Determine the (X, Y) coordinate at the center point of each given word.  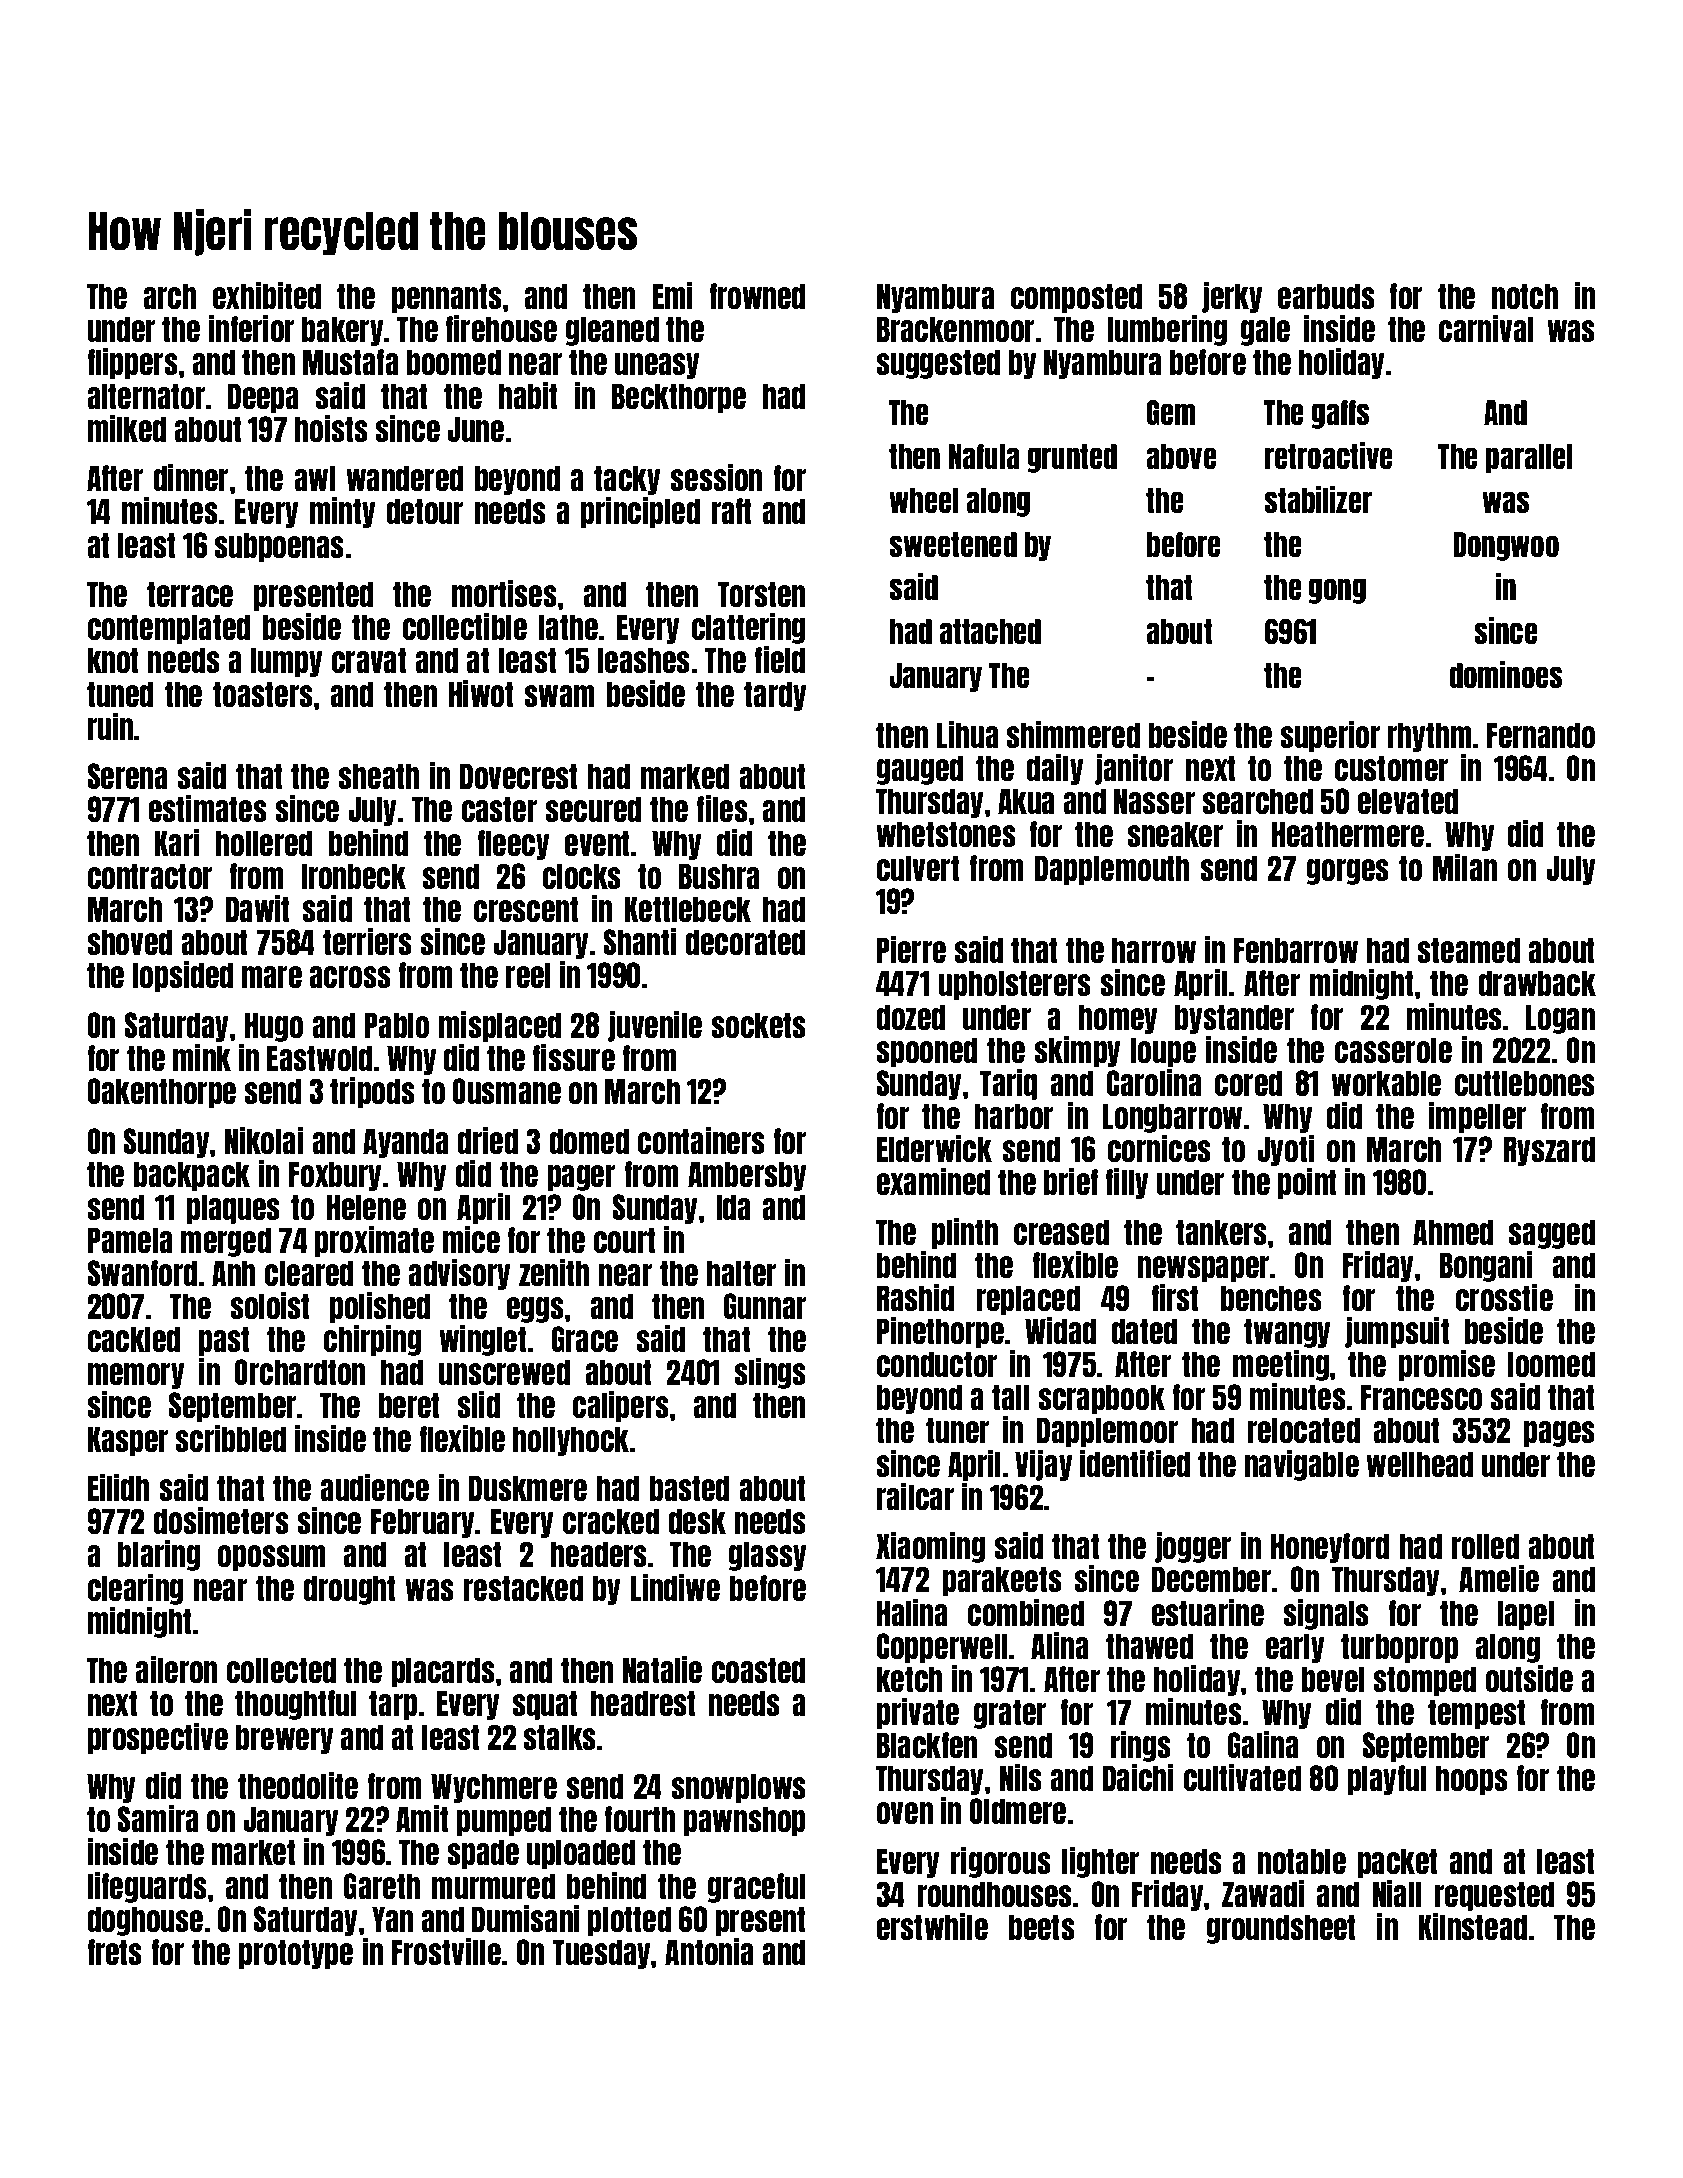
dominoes (1506, 674)
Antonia (709, 1951)
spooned (926, 1052)
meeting (1281, 1366)
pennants (447, 298)
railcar (915, 1496)
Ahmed (1453, 1232)
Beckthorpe (679, 398)
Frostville (446, 1951)
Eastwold (319, 1058)
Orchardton (300, 1372)
